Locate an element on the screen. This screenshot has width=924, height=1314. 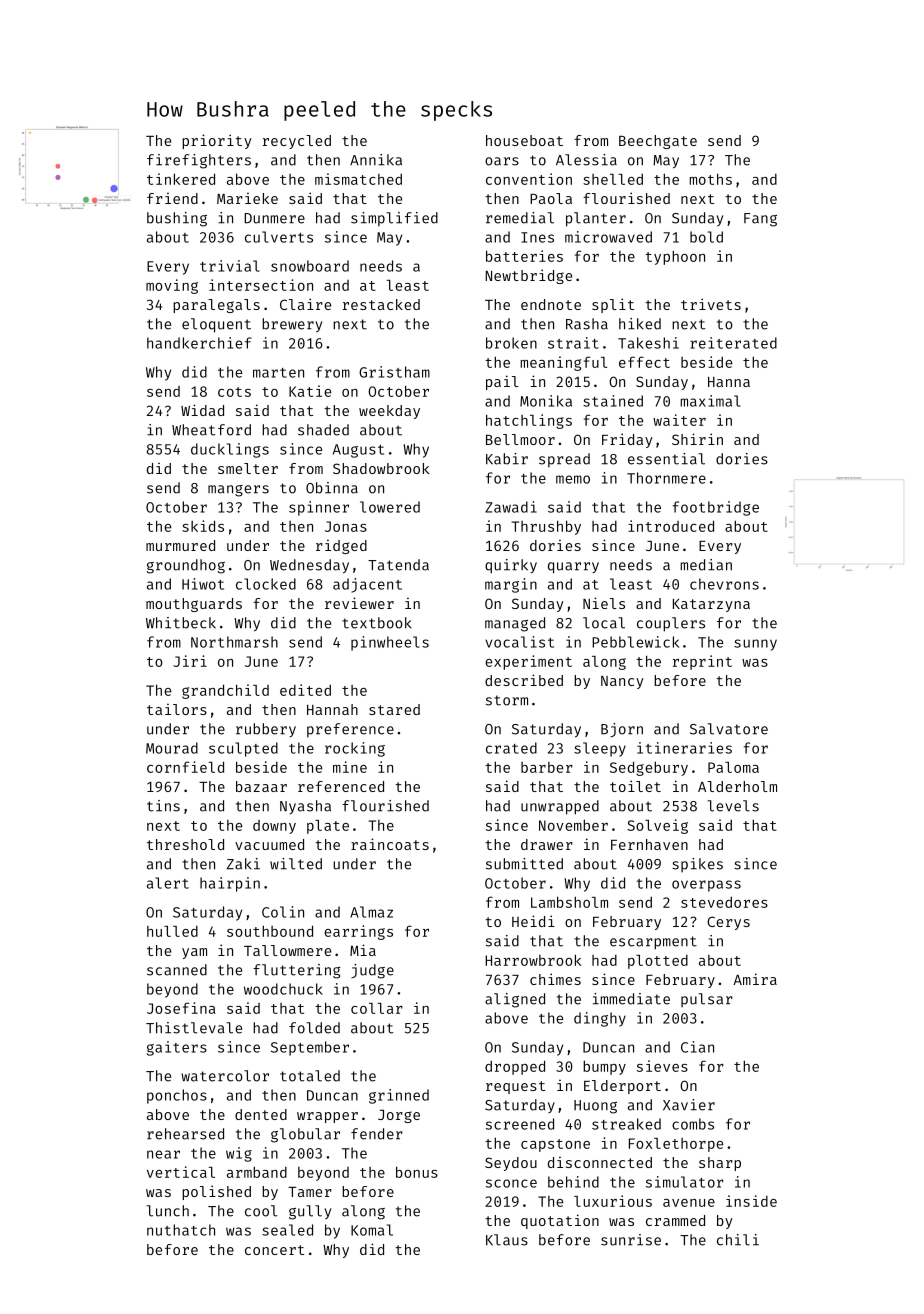
Heidi is located at coordinates (533, 921).
